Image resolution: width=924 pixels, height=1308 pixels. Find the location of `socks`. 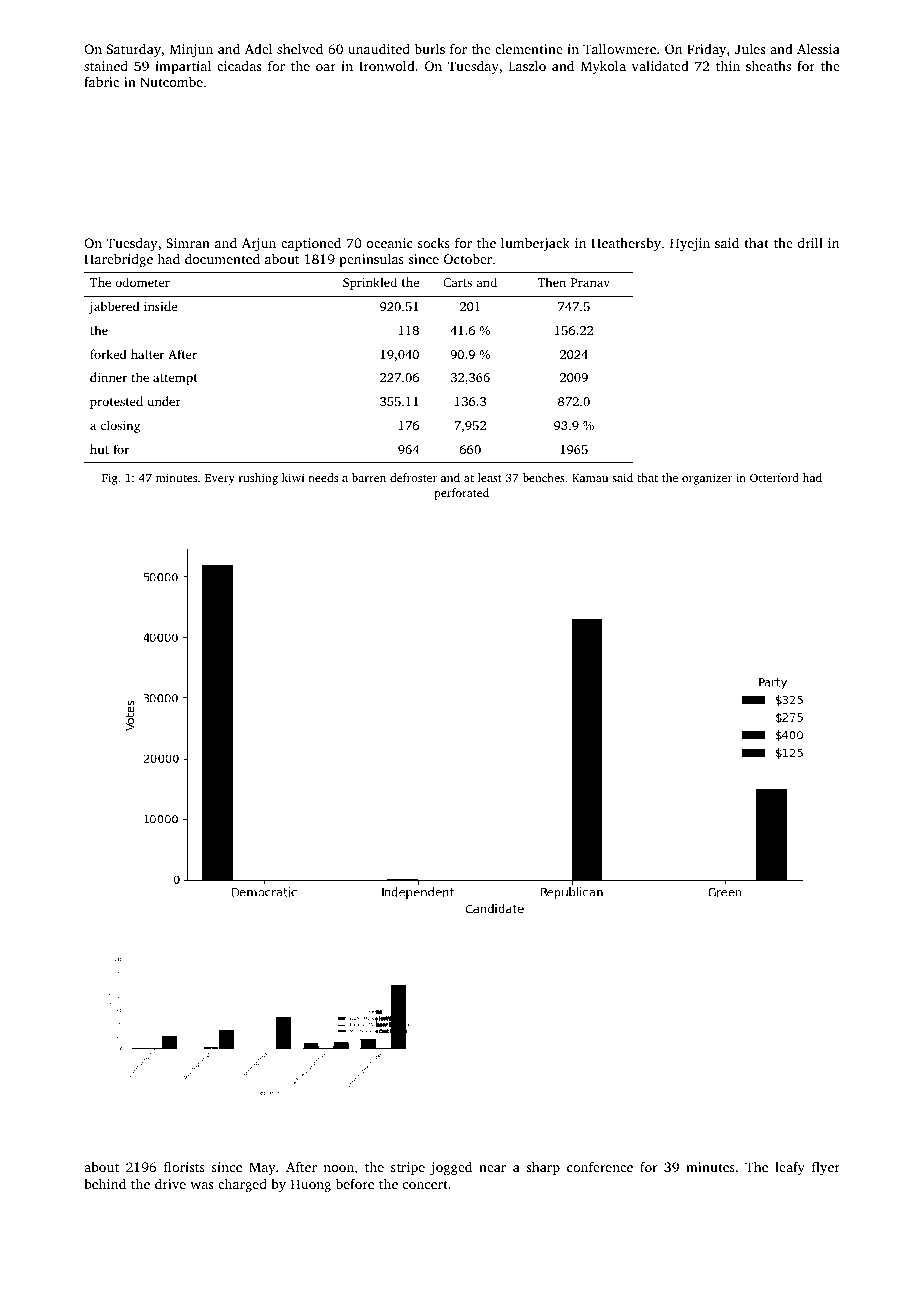

socks is located at coordinates (434, 243).
